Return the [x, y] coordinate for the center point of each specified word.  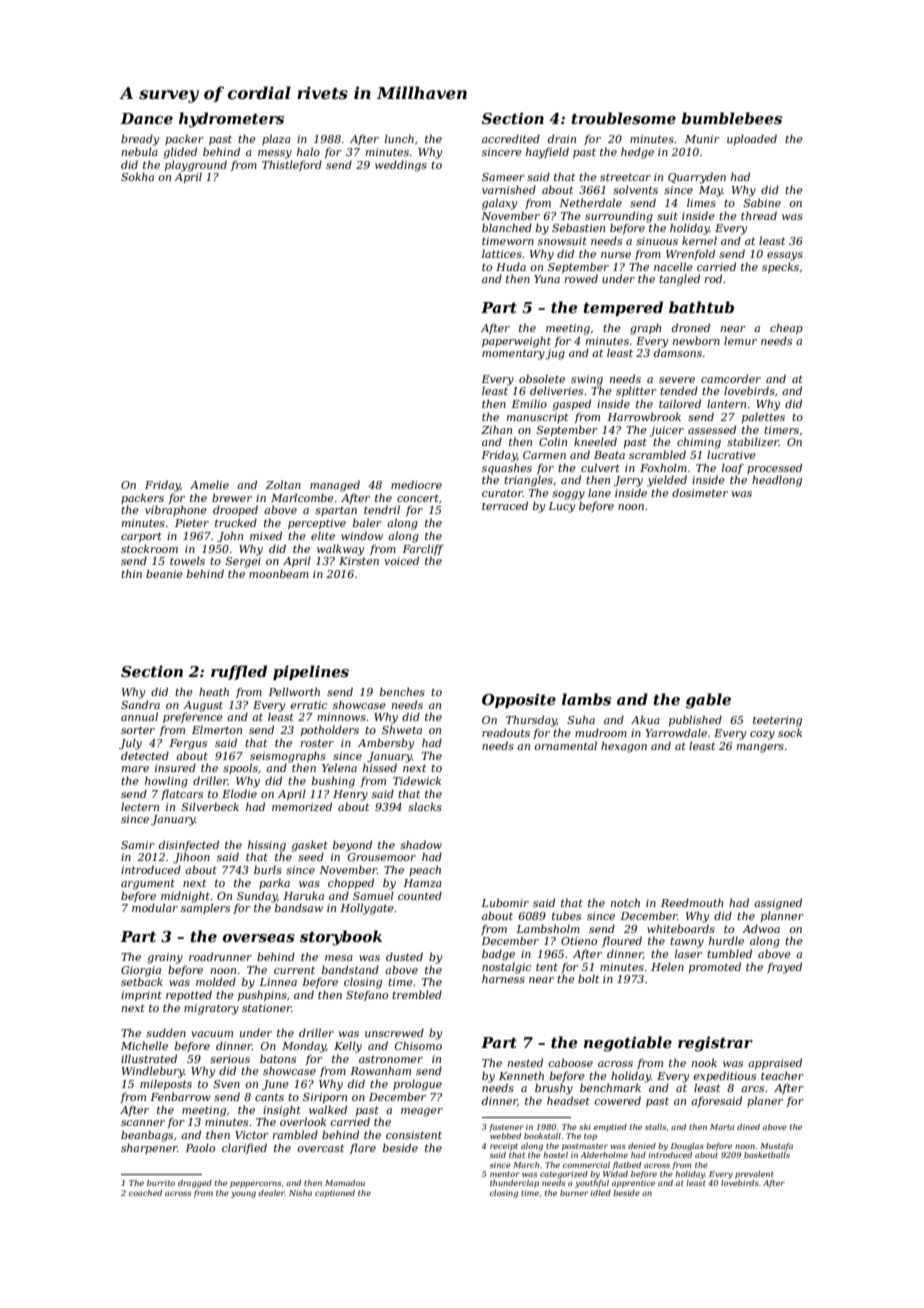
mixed [266, 535]
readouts [506, 732]
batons [278, 1058]
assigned [778, 904]
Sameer [503, 177]
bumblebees [731, 118]
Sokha [137, 176]
